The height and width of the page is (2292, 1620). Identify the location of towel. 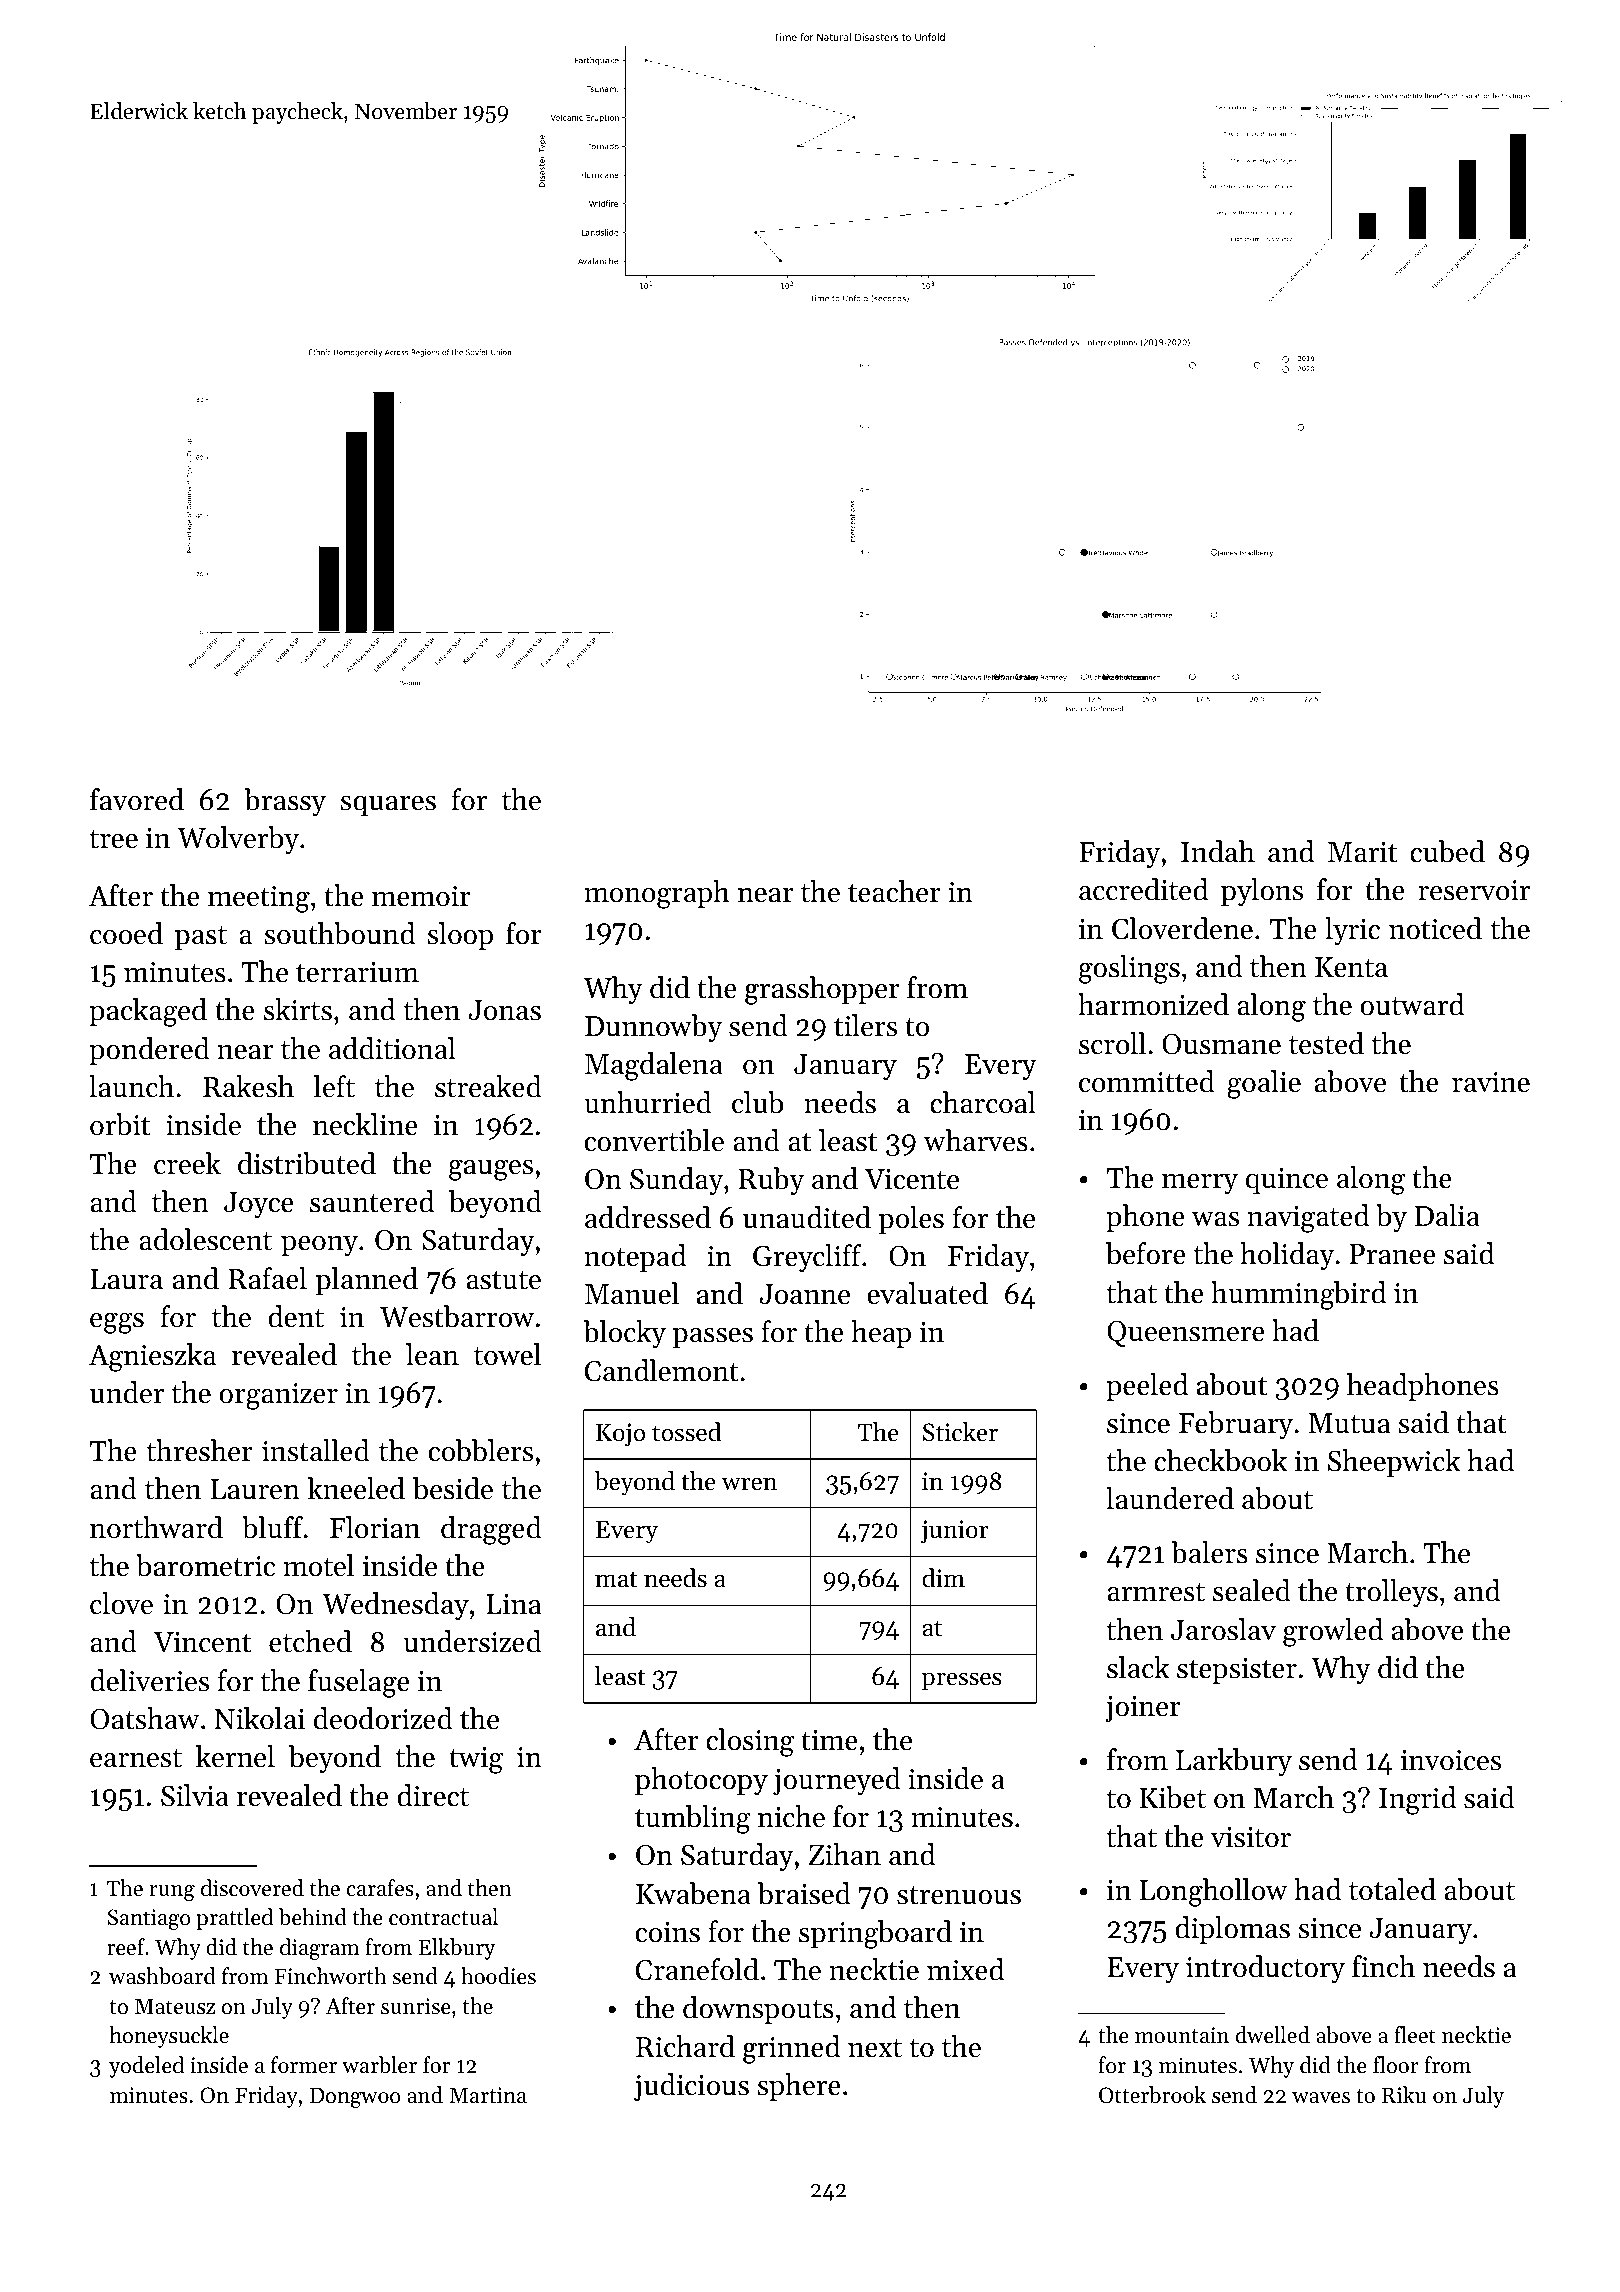
(507, 1354).
